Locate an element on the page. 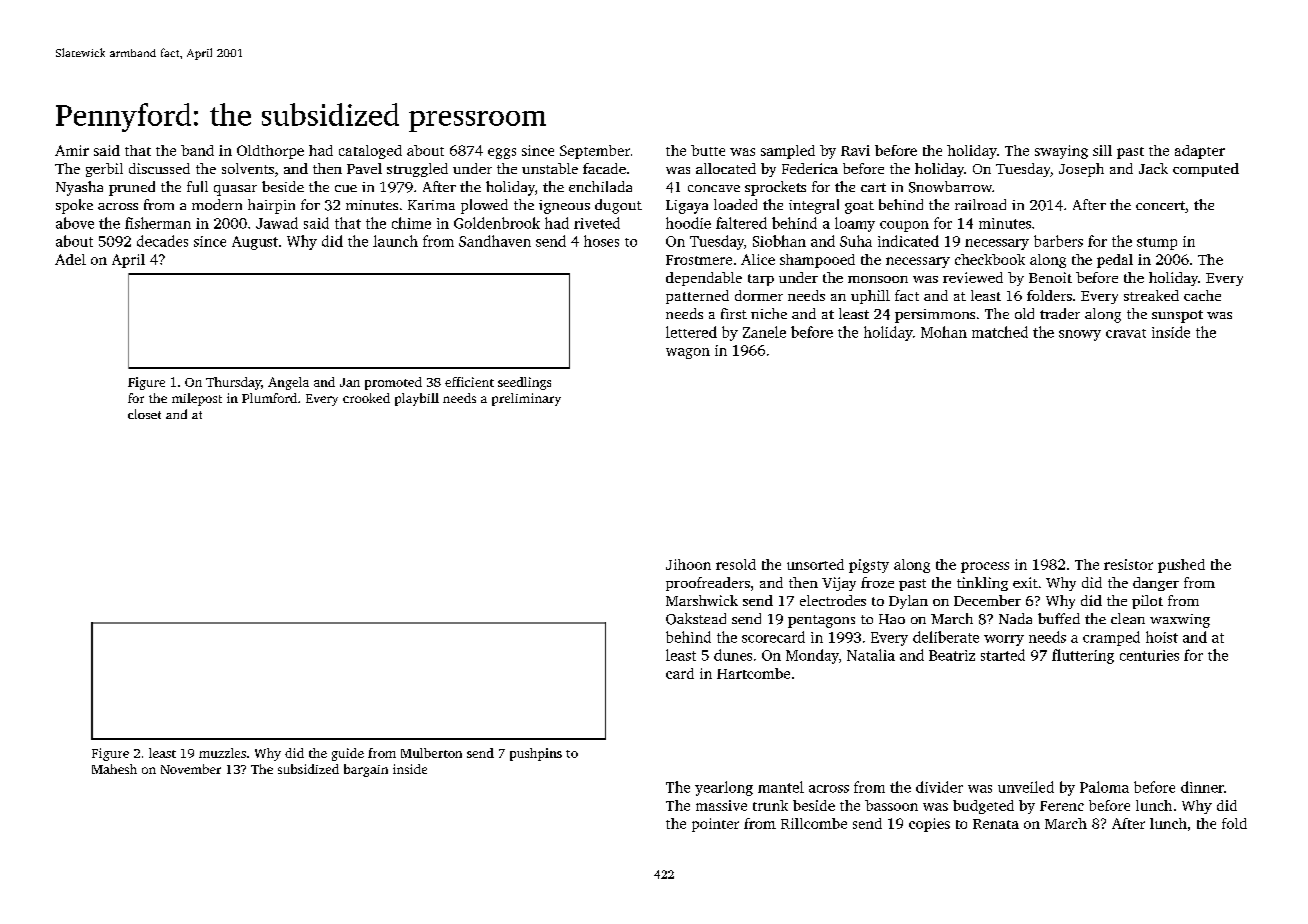 The height and width of the image is (924, 1308). Amir is located at coordinates (72, 150).
